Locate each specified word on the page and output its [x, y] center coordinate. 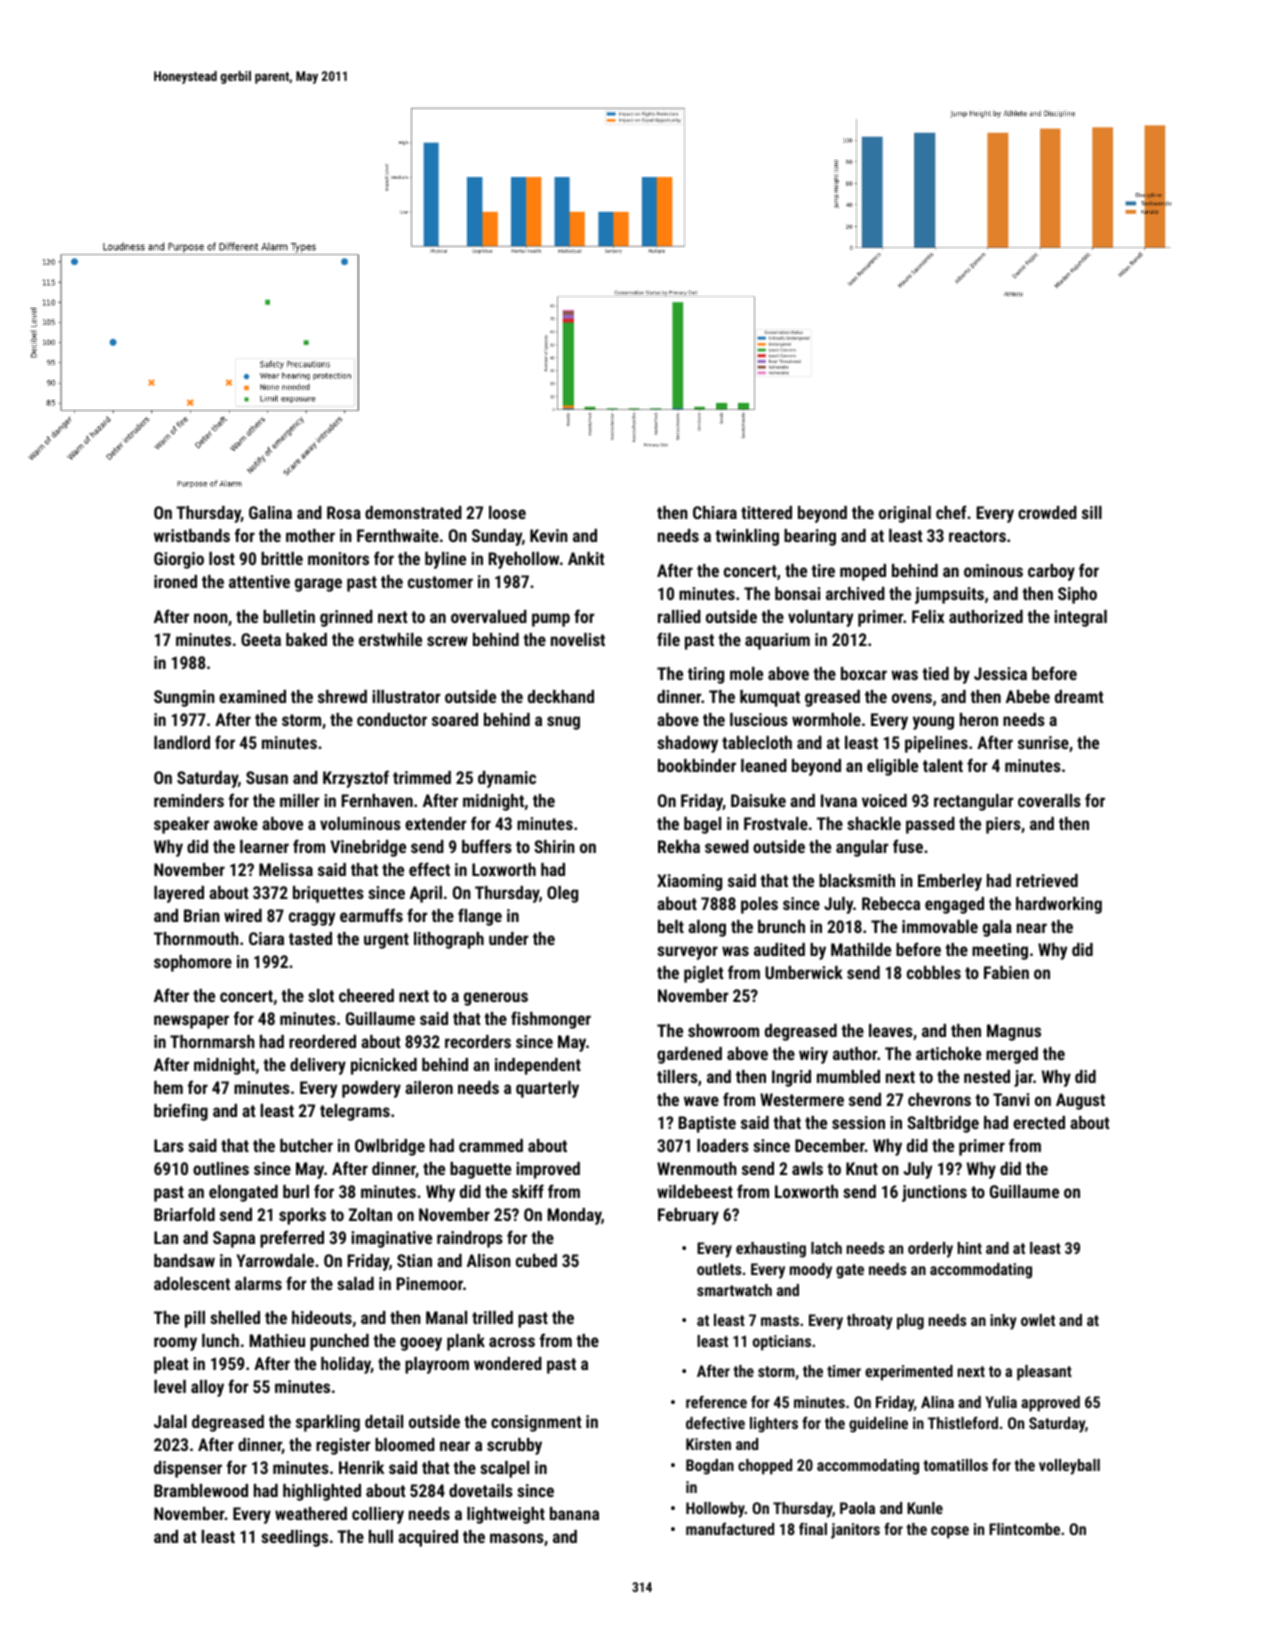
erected [1039, 1122]
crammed [491, 1145]
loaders [723, 1145]
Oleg [562, 894]
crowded [1047, 512]
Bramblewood [201, 1490]
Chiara [715, 512]
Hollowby [715, 1510]
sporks [302, 1216]
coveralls [1049, 800]
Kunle [925, 1508]
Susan [267, 777]
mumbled [848, 1076]
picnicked [384, 1066]
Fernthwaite [398, 535]
